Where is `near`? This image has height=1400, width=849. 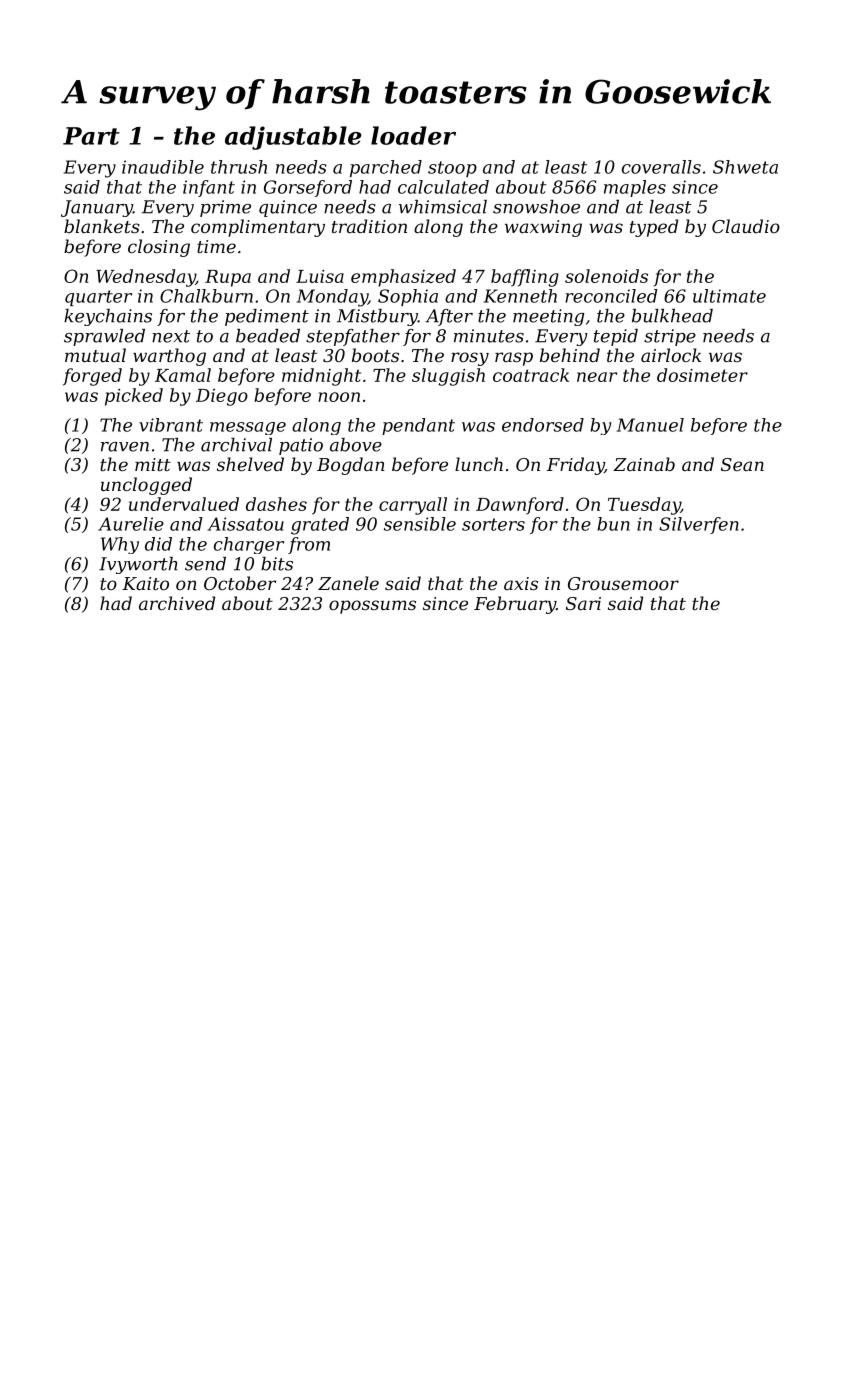 near is located at coordinates (597, 377).
